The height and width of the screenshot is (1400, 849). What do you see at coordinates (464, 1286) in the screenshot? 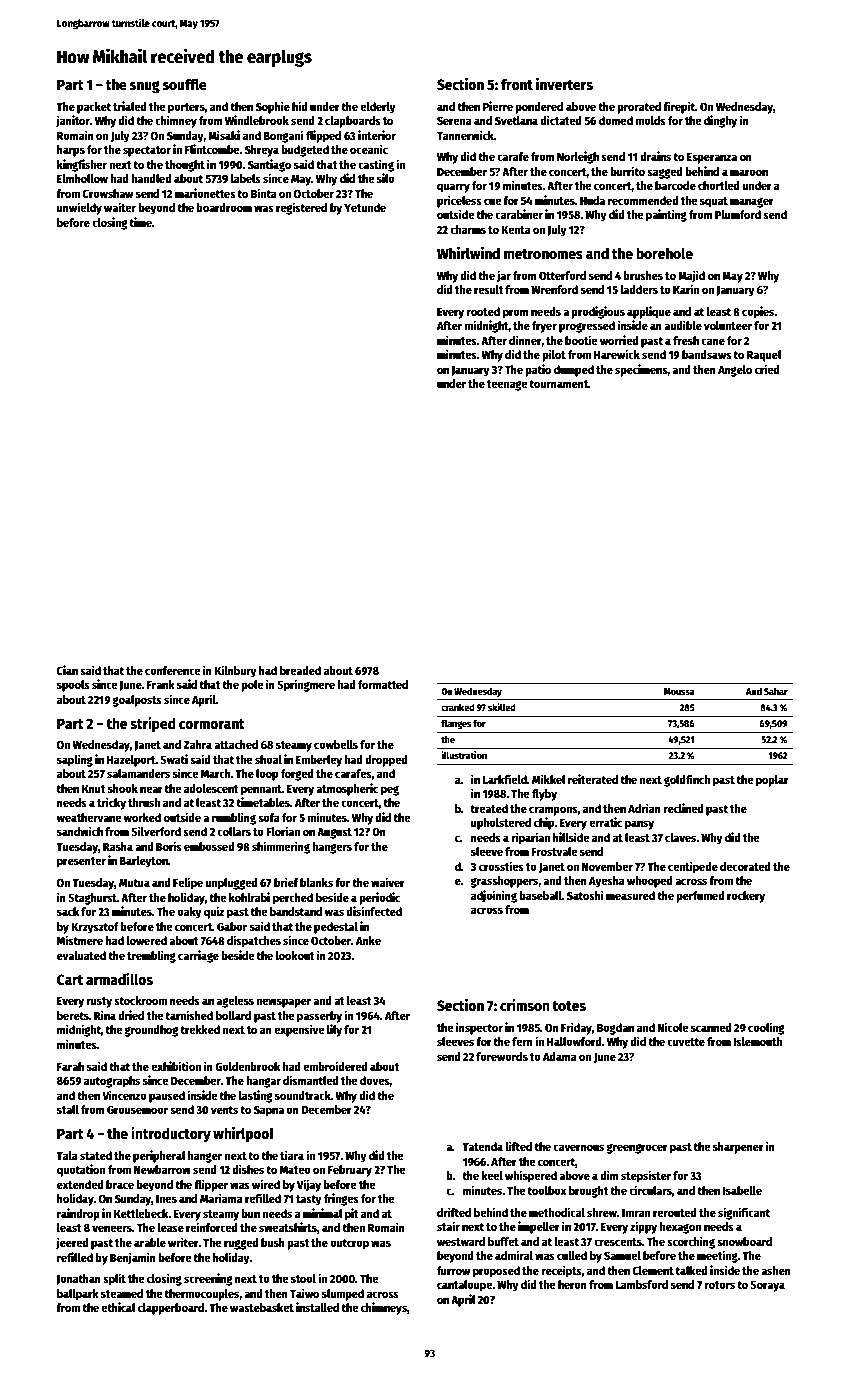
I see `cantaloupe` at bounding box center [464, 1286].
